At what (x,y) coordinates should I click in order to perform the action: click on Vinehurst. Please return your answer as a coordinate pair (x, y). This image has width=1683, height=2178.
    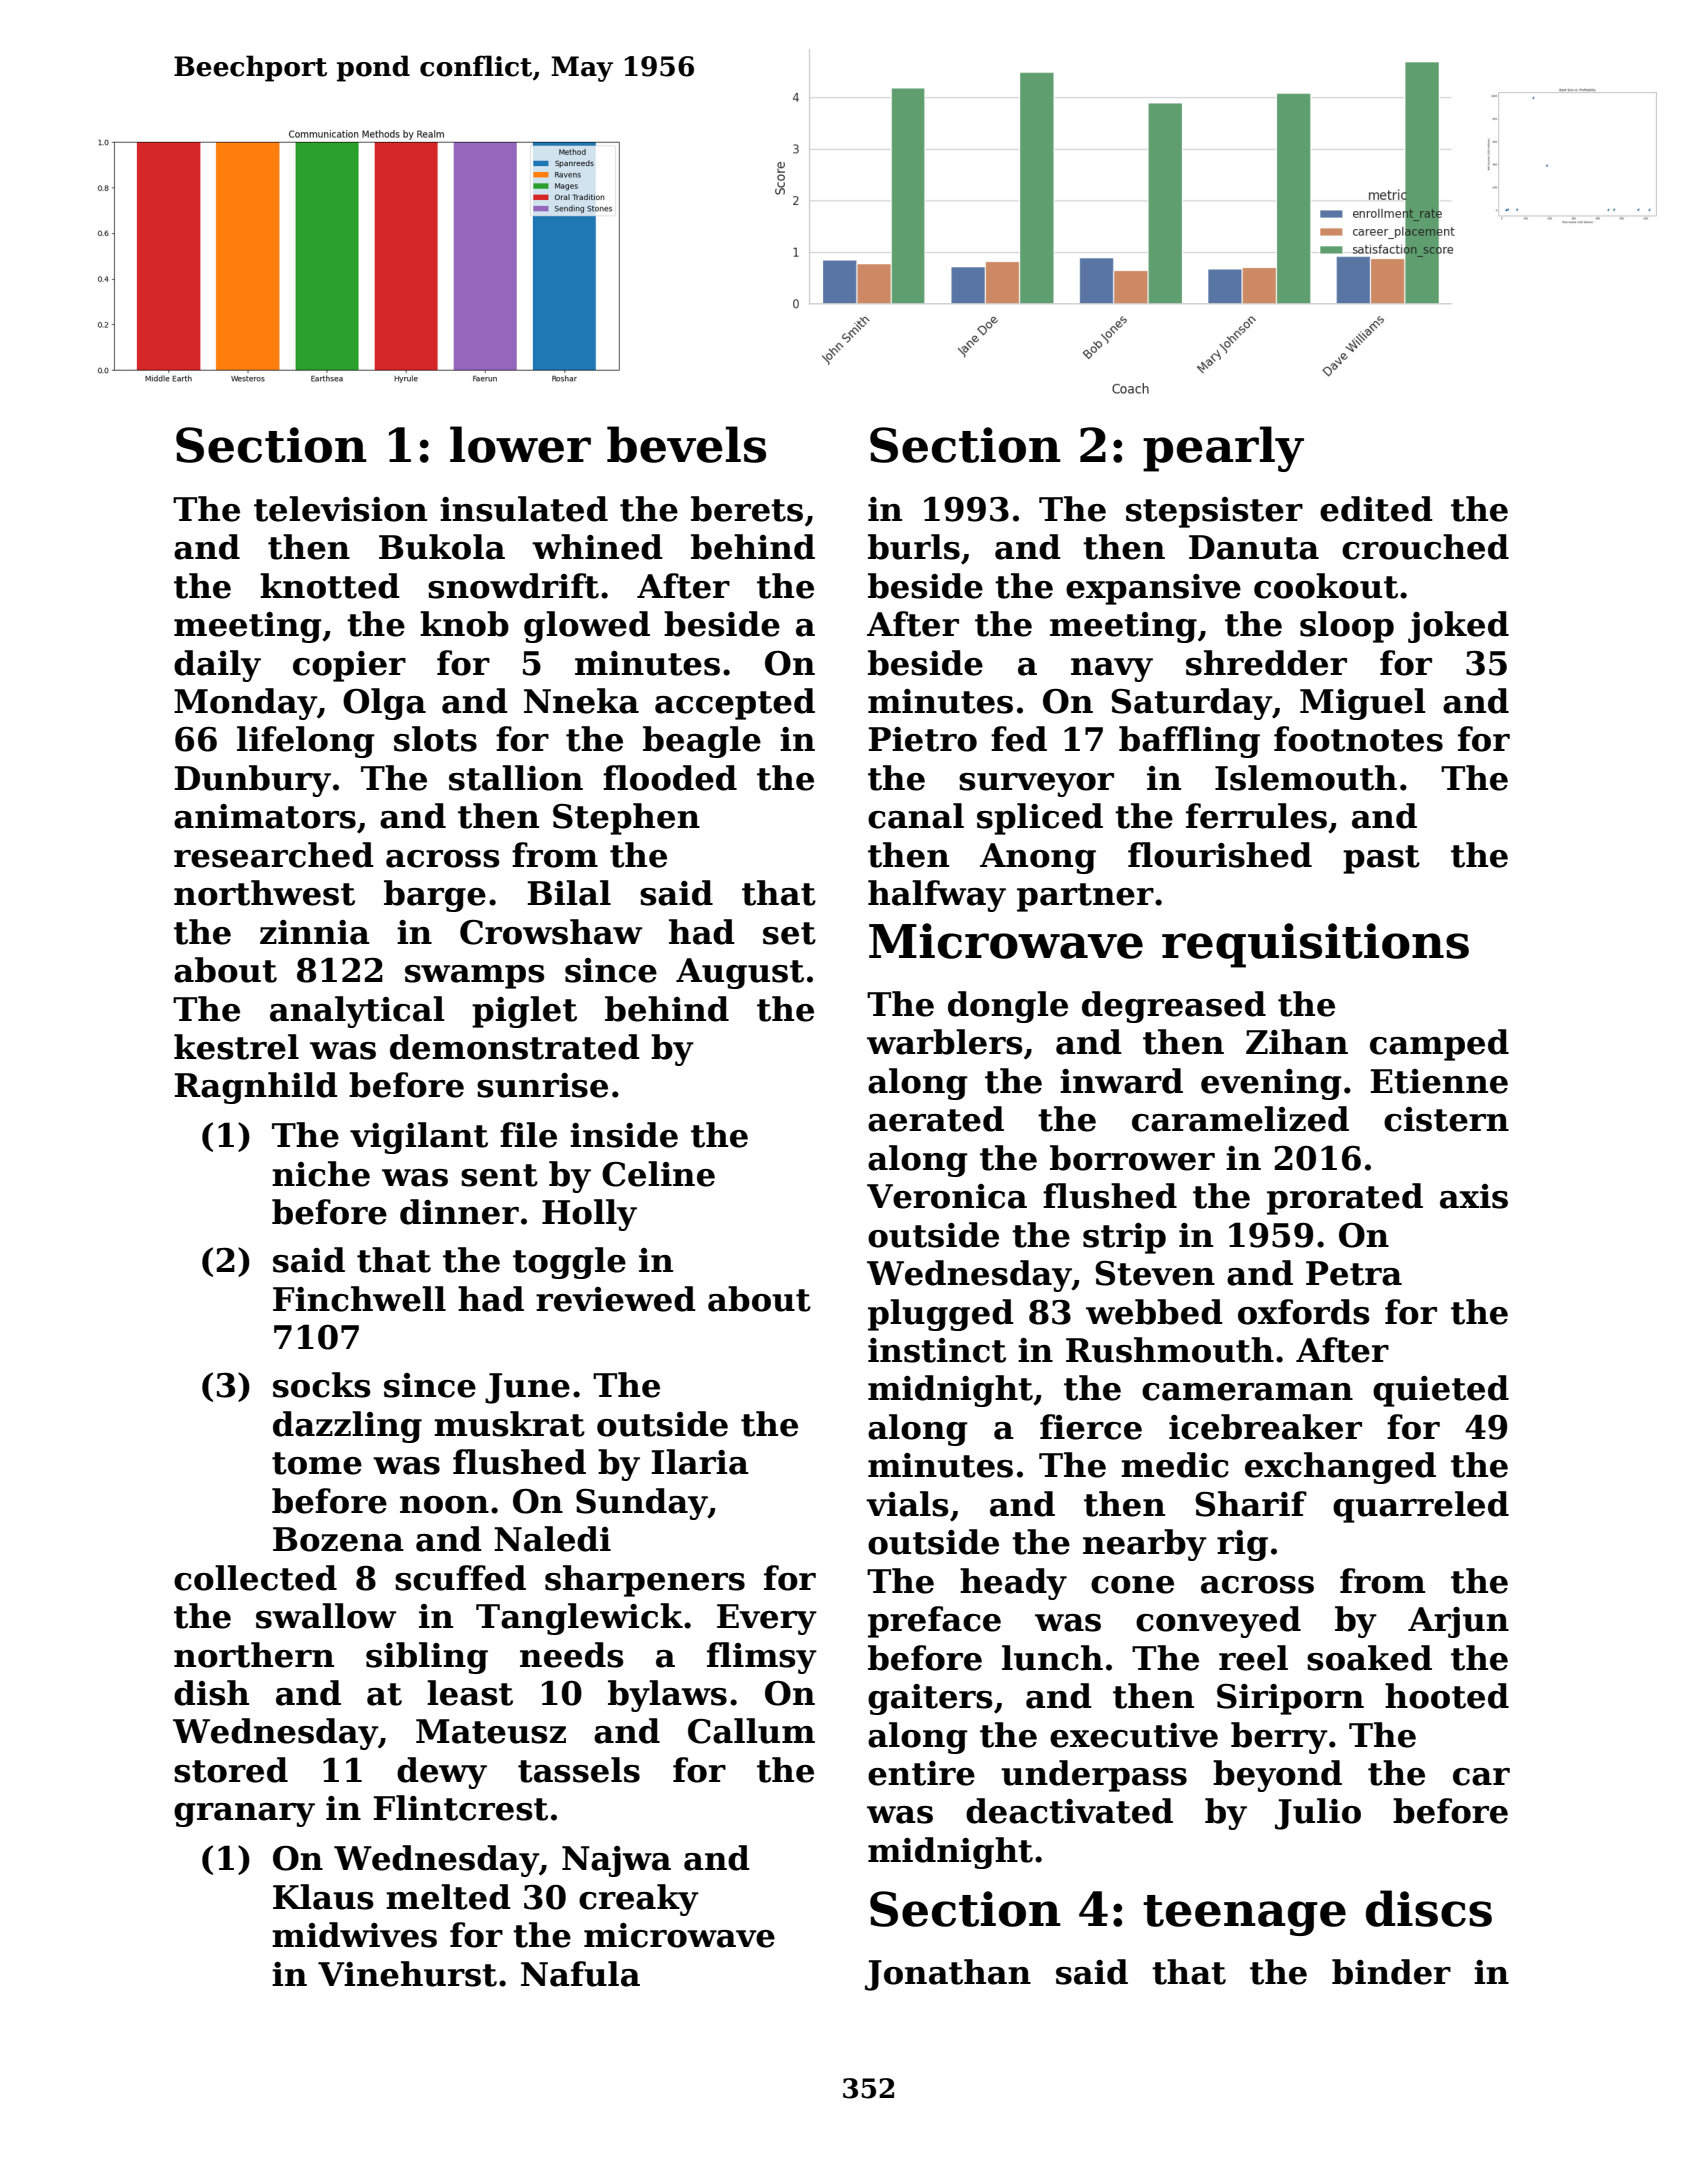
    Looking at the image, I should click on (407, 1974).
